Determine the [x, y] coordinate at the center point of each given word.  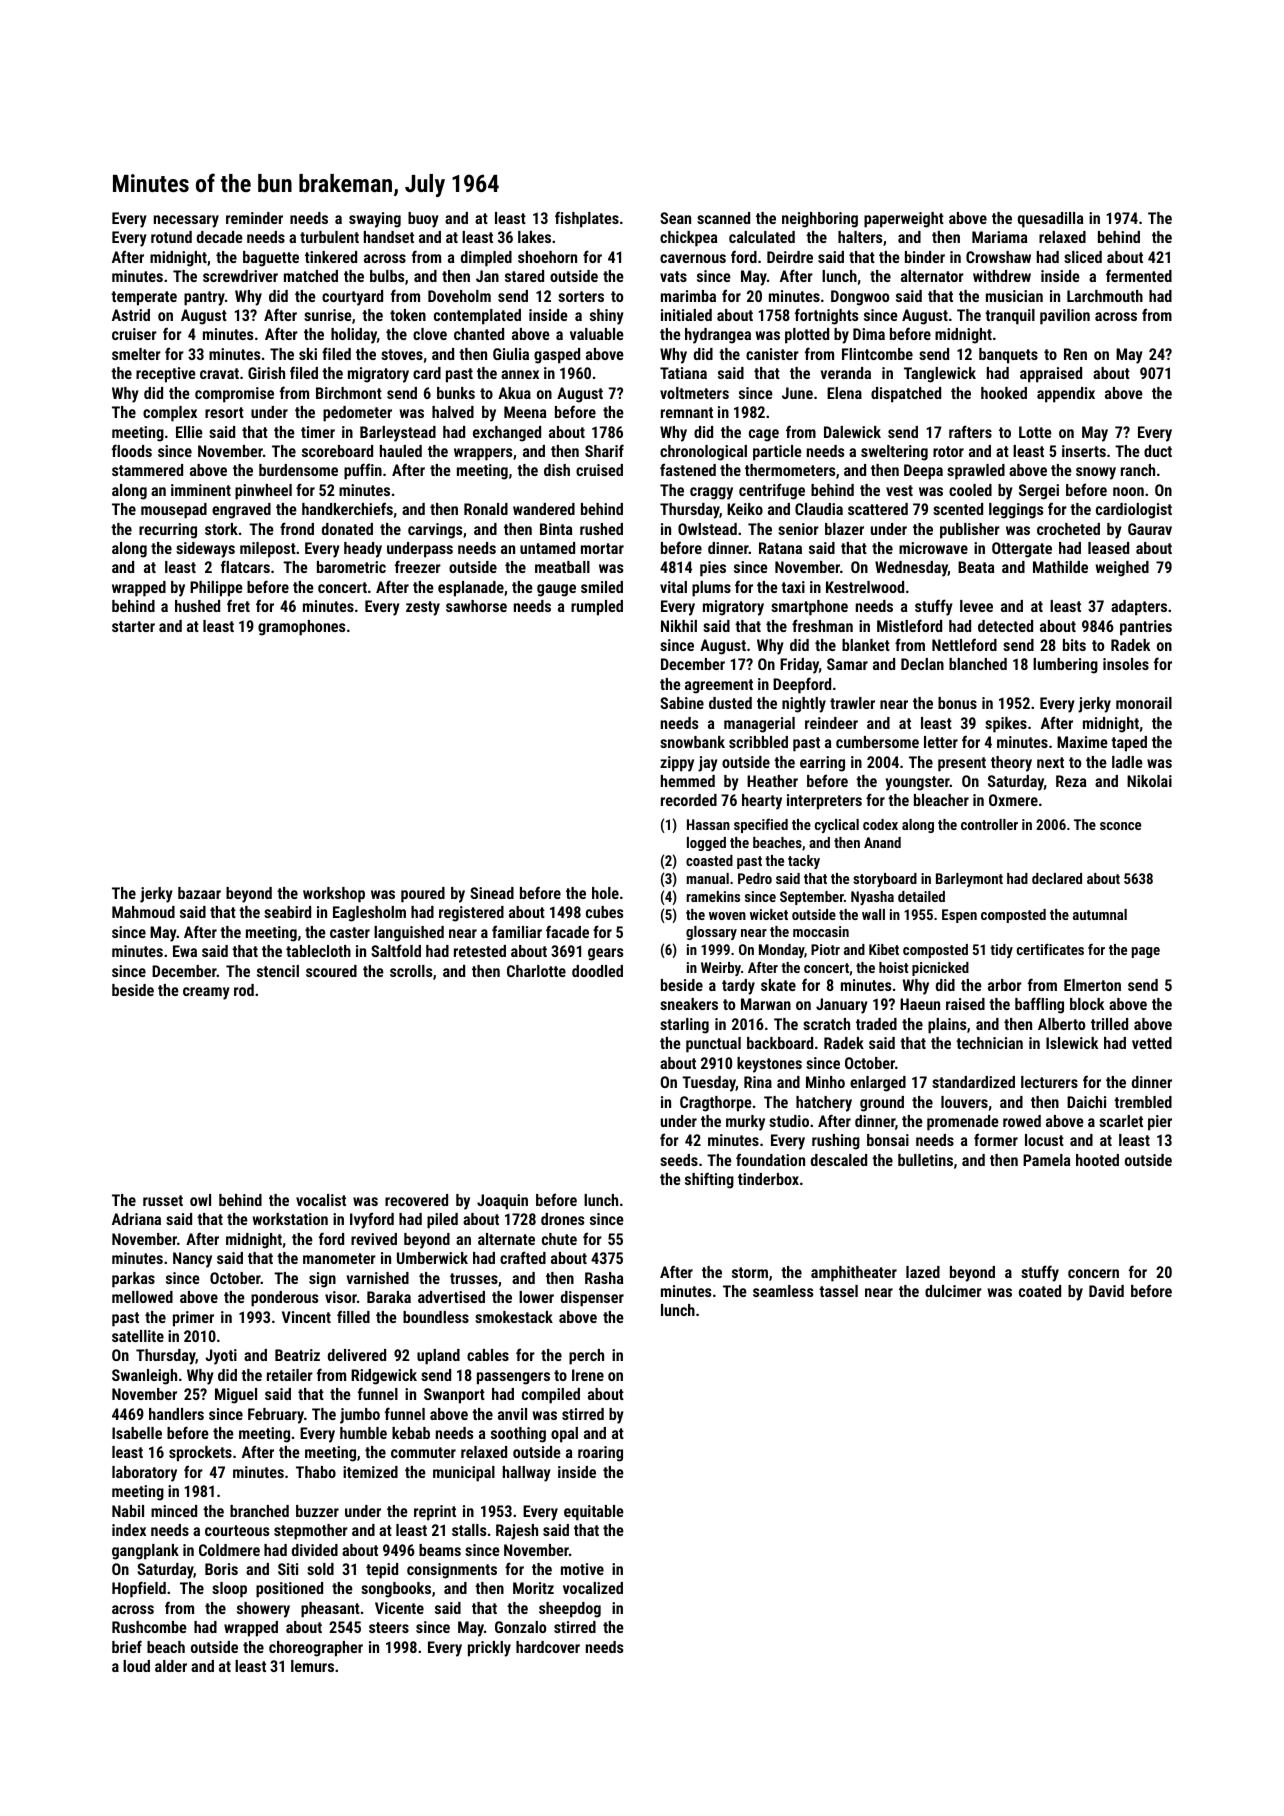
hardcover [548, 1647]
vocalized [593, 1588]
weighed [1122, 569]
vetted [1152, 1043]
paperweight [904, 220]
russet [163, 1200]
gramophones [301, 628]
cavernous [693, 258]
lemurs [312, 1666]
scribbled [758, 742]
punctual [713, 1045]
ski [308, 354]
